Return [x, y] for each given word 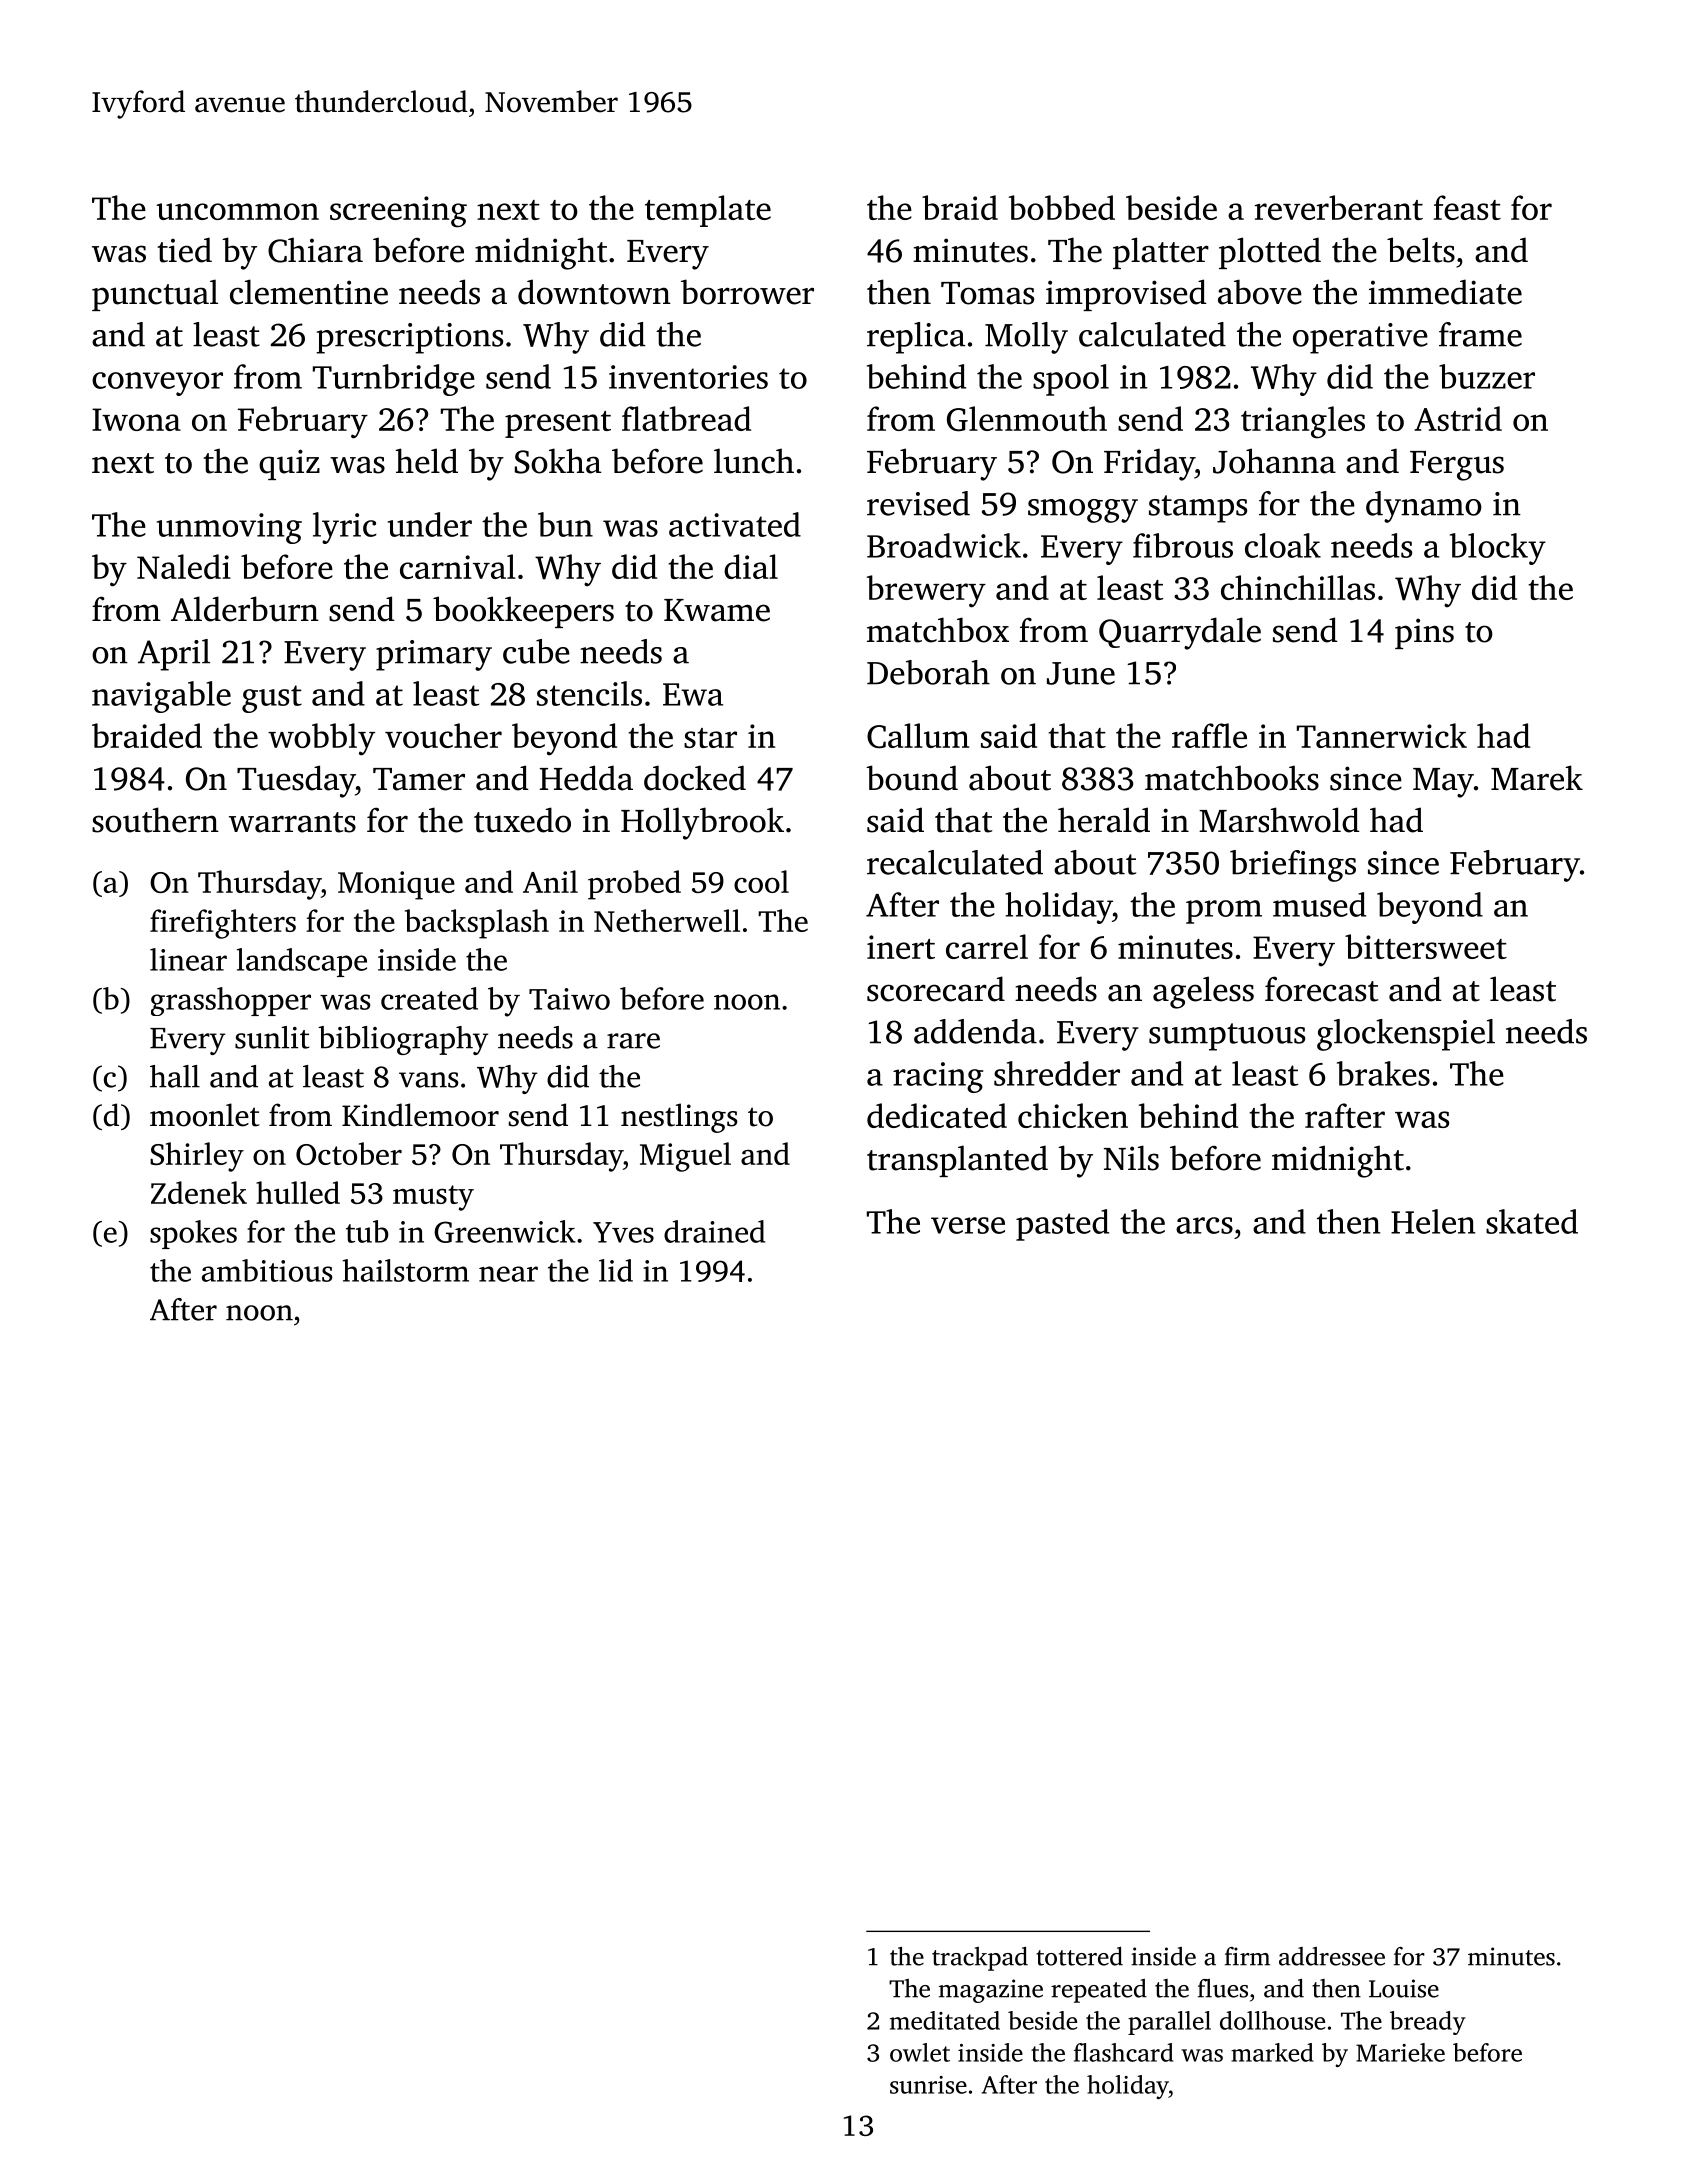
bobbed [1062, 207]
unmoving [229, 528]
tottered [1079, 1956]
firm [1247, 1956]
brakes [1383, 1073]
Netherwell [667, 920]
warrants [292, 822]
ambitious [267, 1270]
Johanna [1274, 461]
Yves [623, 1232]
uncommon [237, 211]
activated [735, 524]
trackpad [980, 1959]
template [708, 211]
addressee [1332, 1956]
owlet [920, 2052]
